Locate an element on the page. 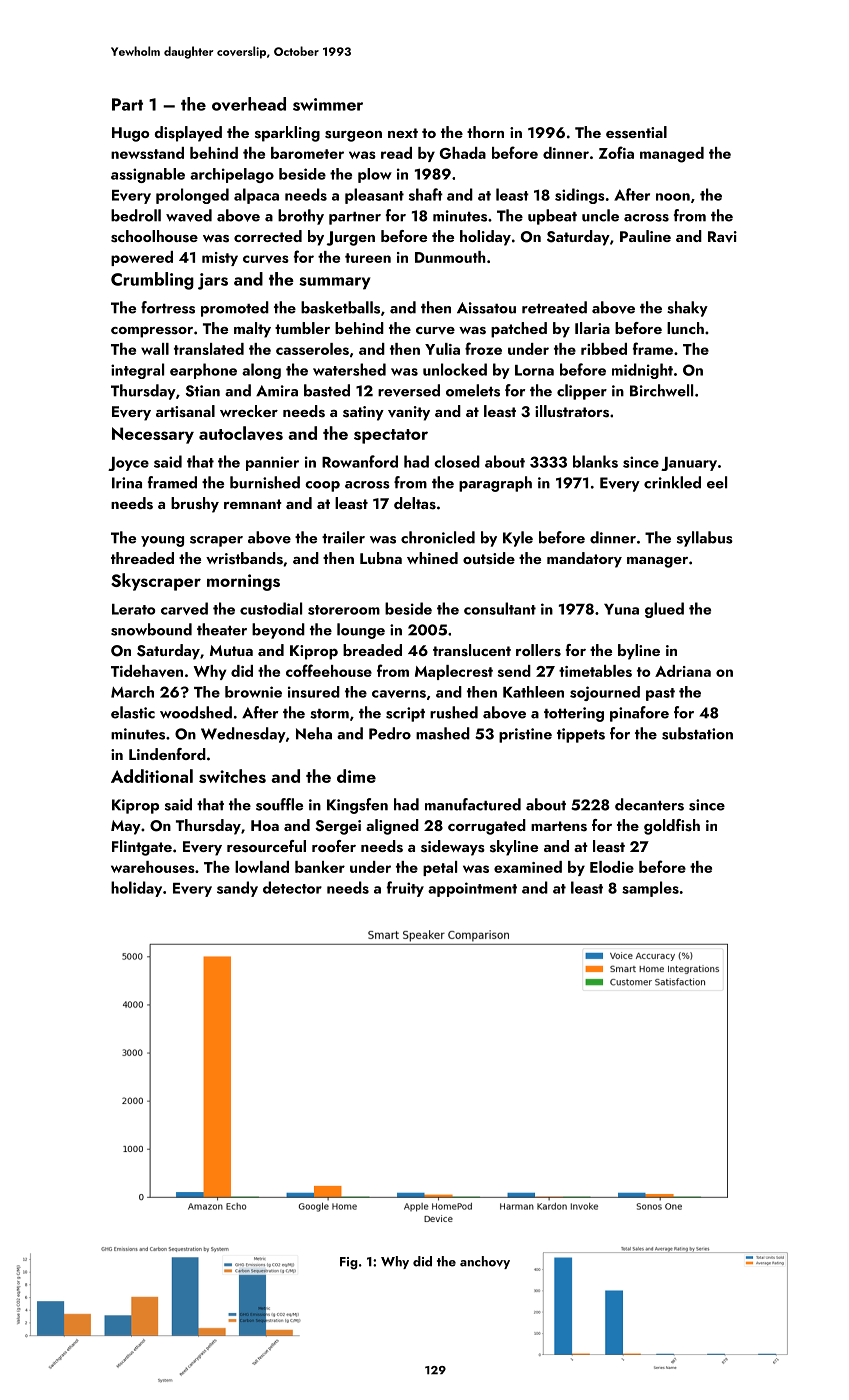 This image has width=849, height=1400. anchovy is located at coordinates (485, 1262).
